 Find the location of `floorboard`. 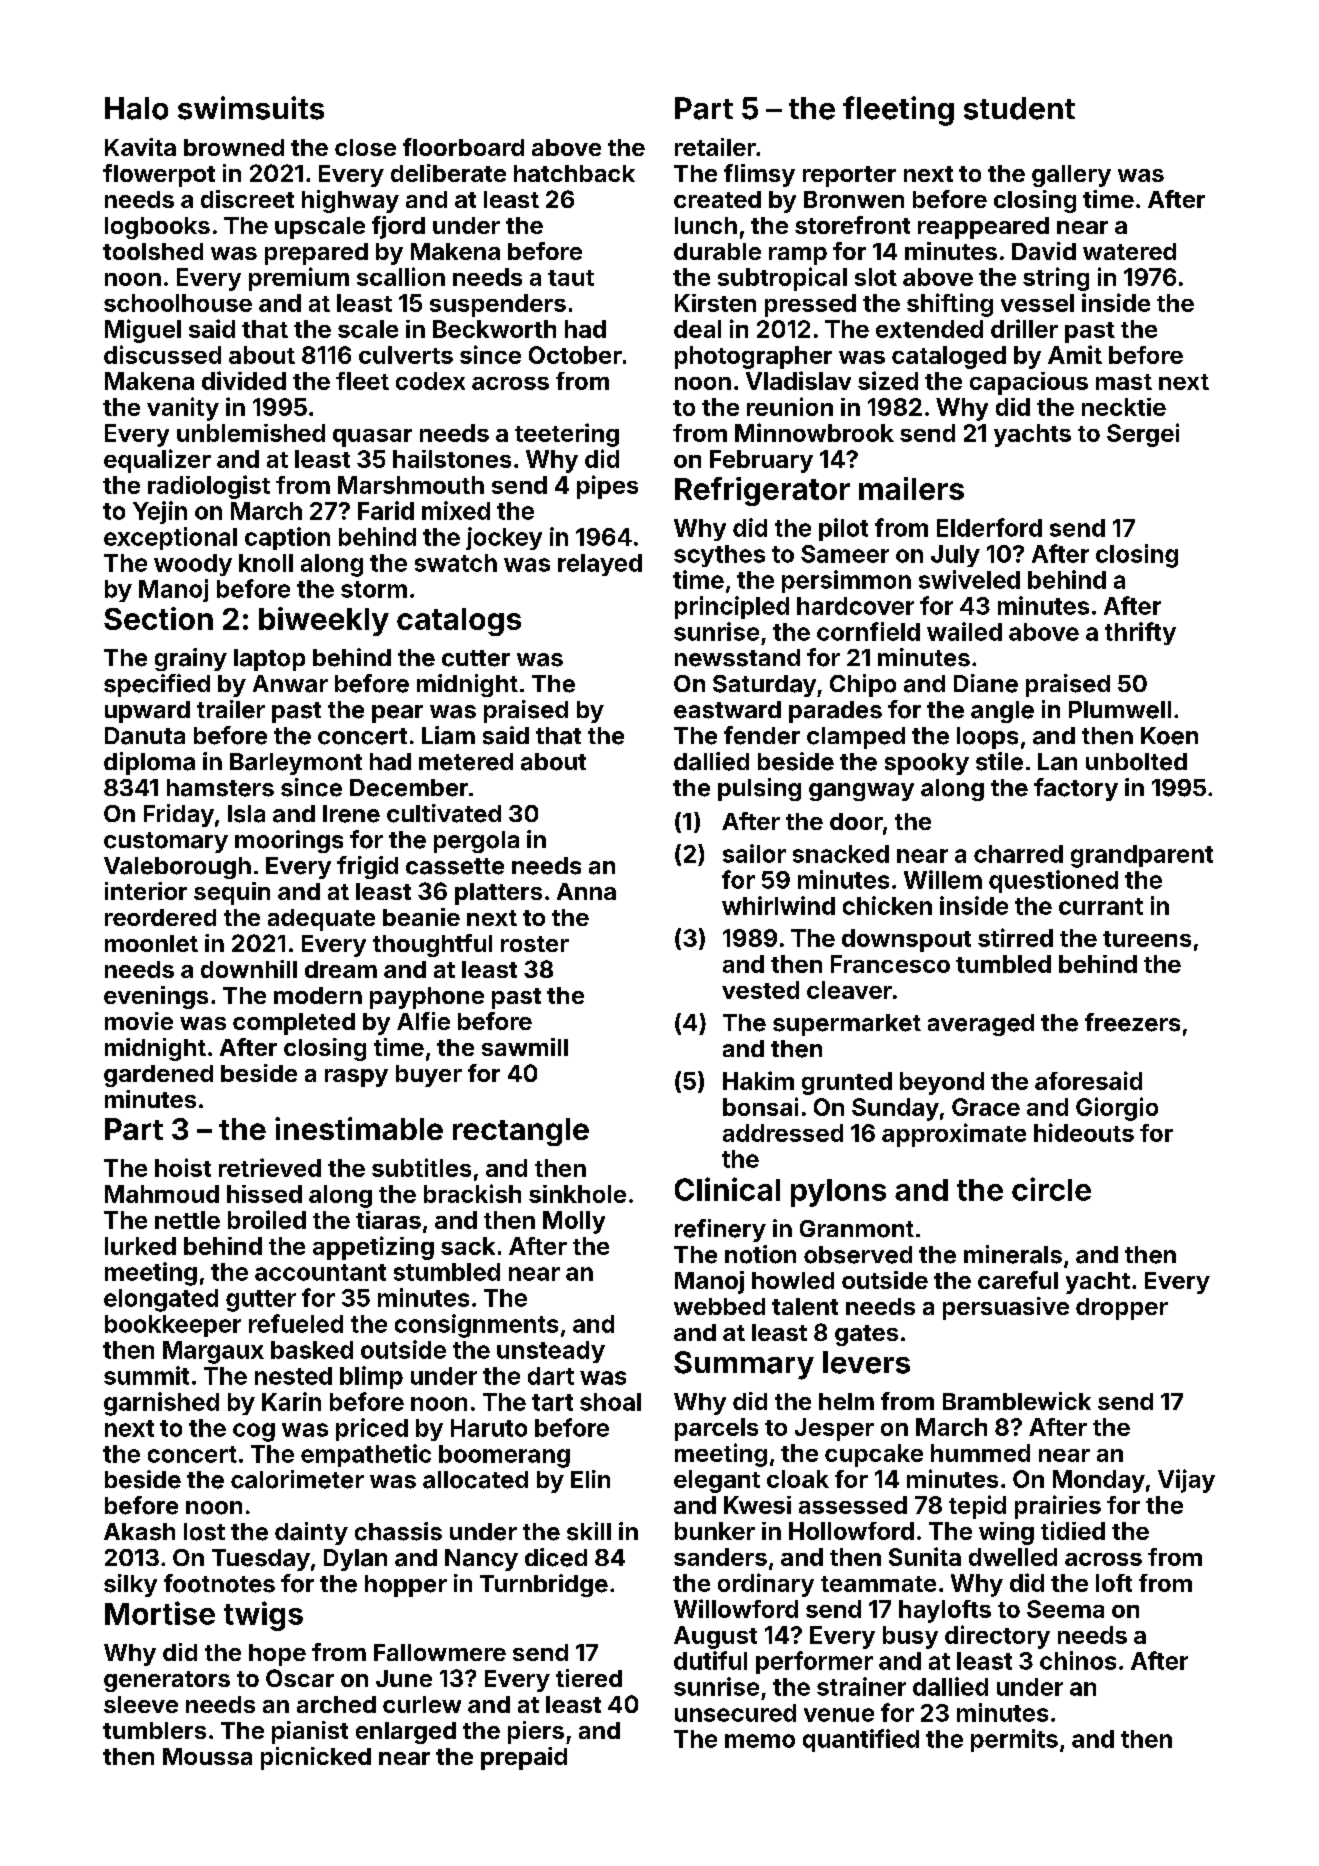

floorboard is located at coordinates (463, 147).
